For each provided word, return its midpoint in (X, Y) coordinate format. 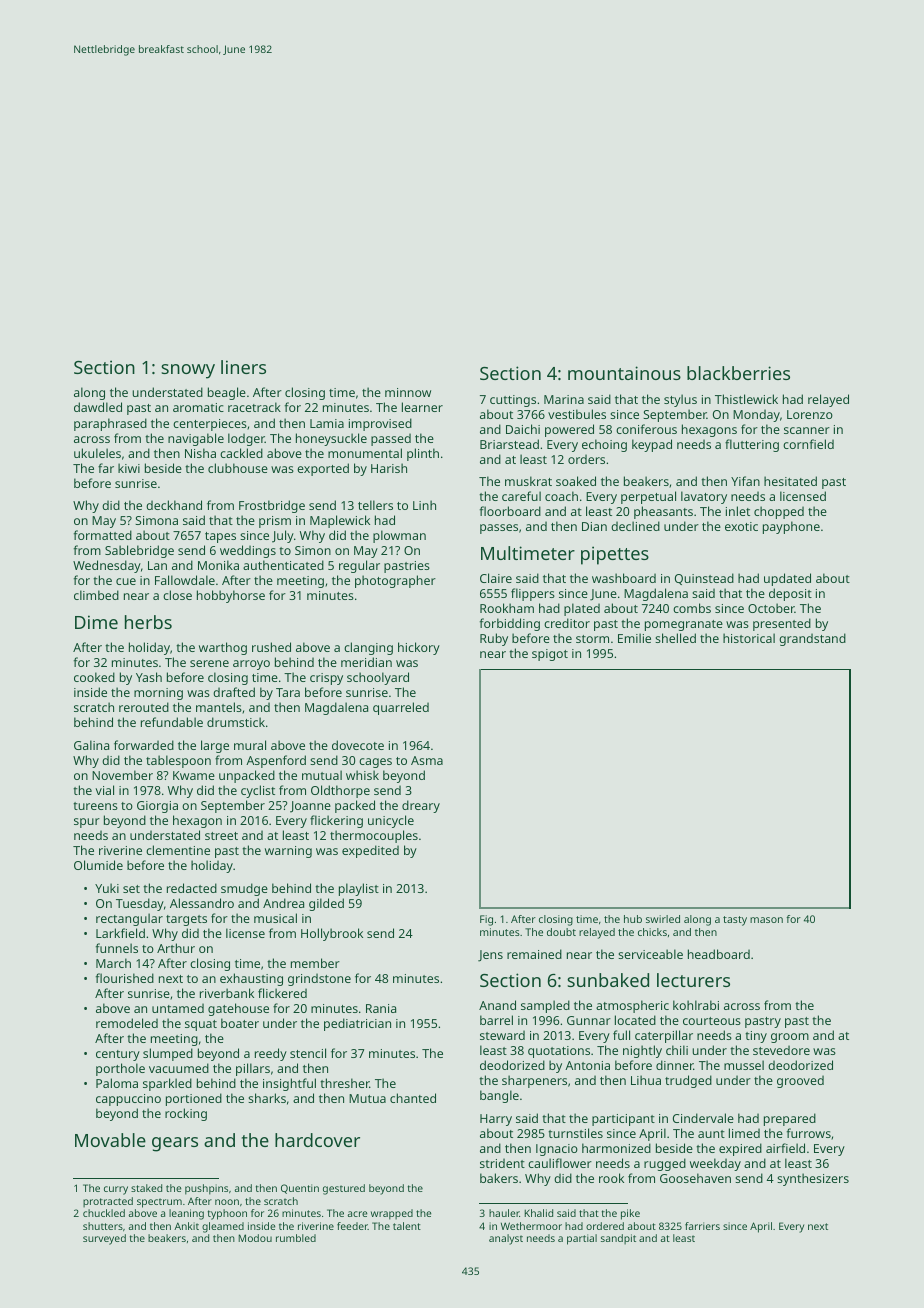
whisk (362, 775)
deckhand (174, 505)
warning (288, 852)
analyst (506, 1239)
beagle (227, 393)
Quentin (300, 1189)
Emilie (634, 638)
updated (787, 579)
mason (766, 920)
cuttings (513, 401)
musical (275, 918)
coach (561, 496)
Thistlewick (746, 399)
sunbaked (608, 980)
